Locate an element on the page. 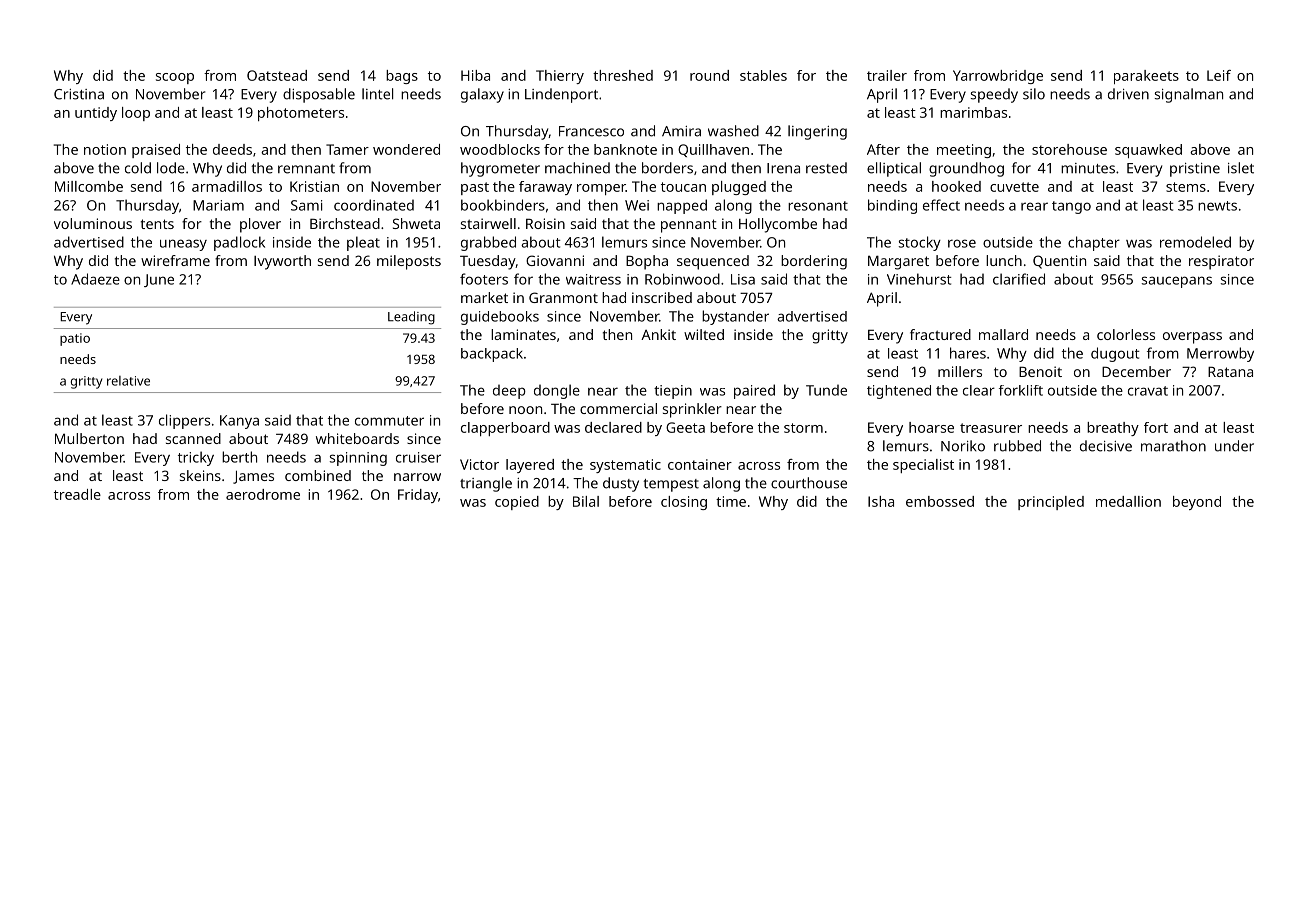 The image size is (1308, 924). pleat is located at coordinates (363, 243).
